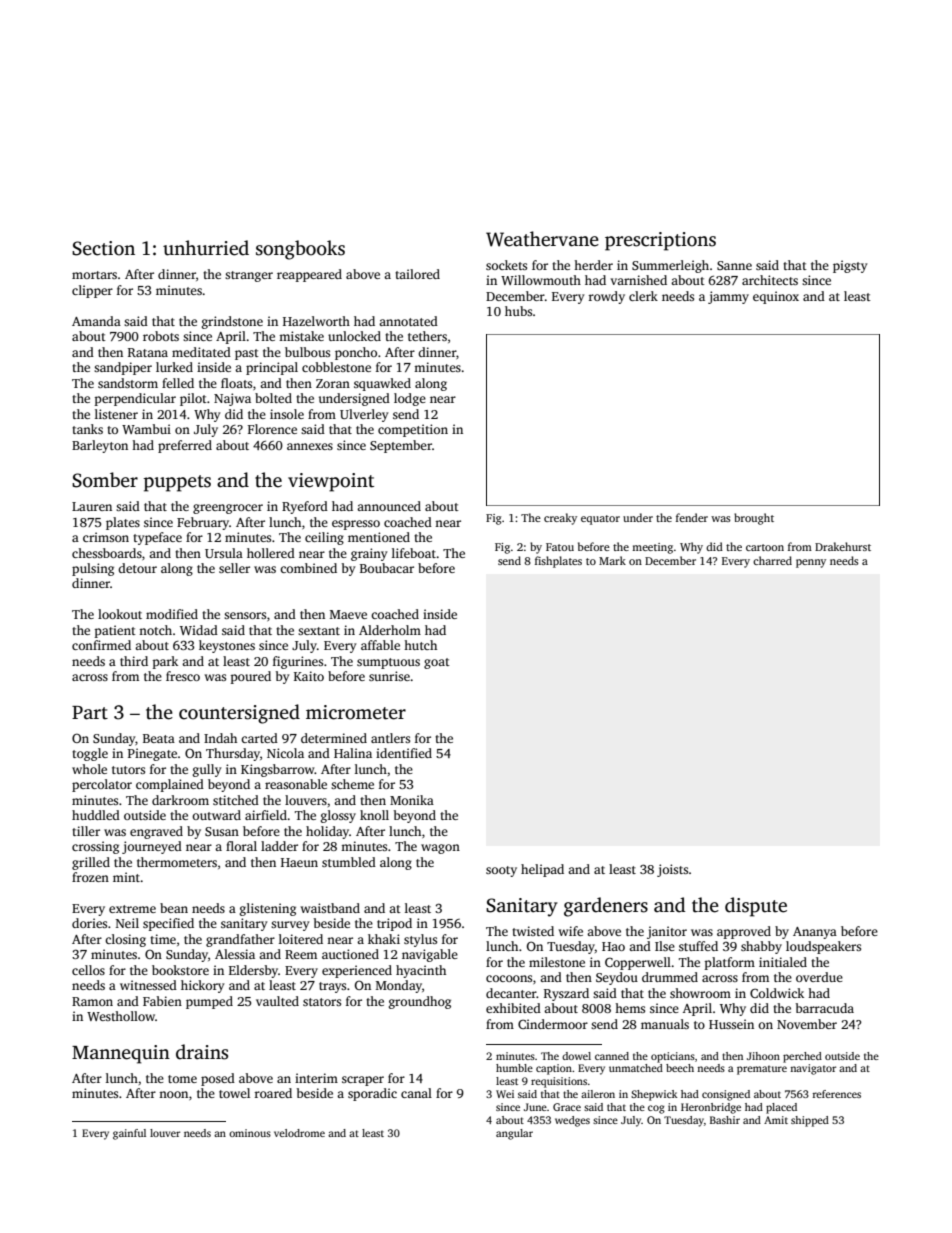 The image size is (952, 1233). Describe the element at coordinates (412, 800) in the screenshot. I see `Monika` at that location.
